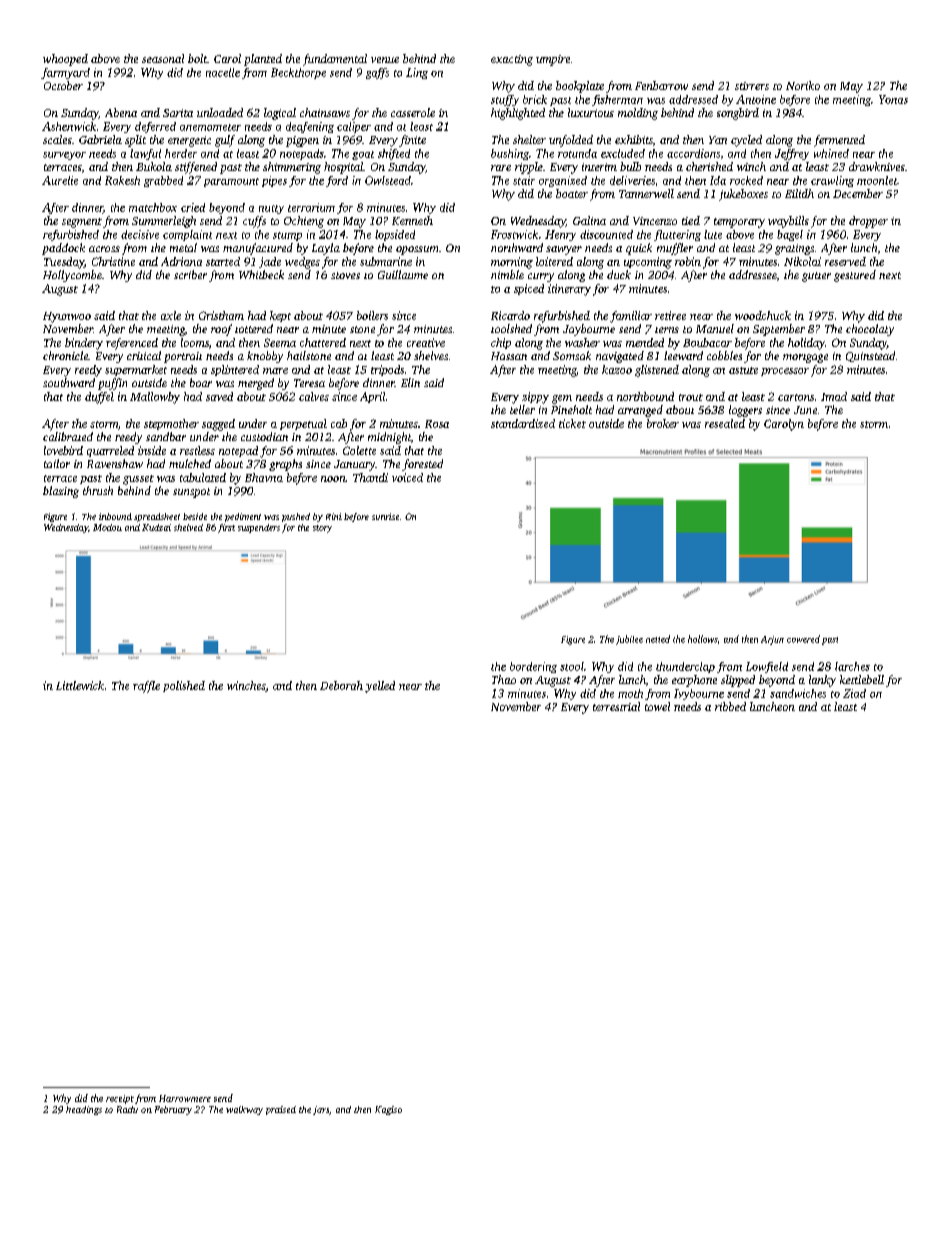 The width and height of the screenshot is (952, 1233). What do you see at coordinates (803, 85) in the screenshot?
I see `Noriko` at bounding box center [803, 85].
